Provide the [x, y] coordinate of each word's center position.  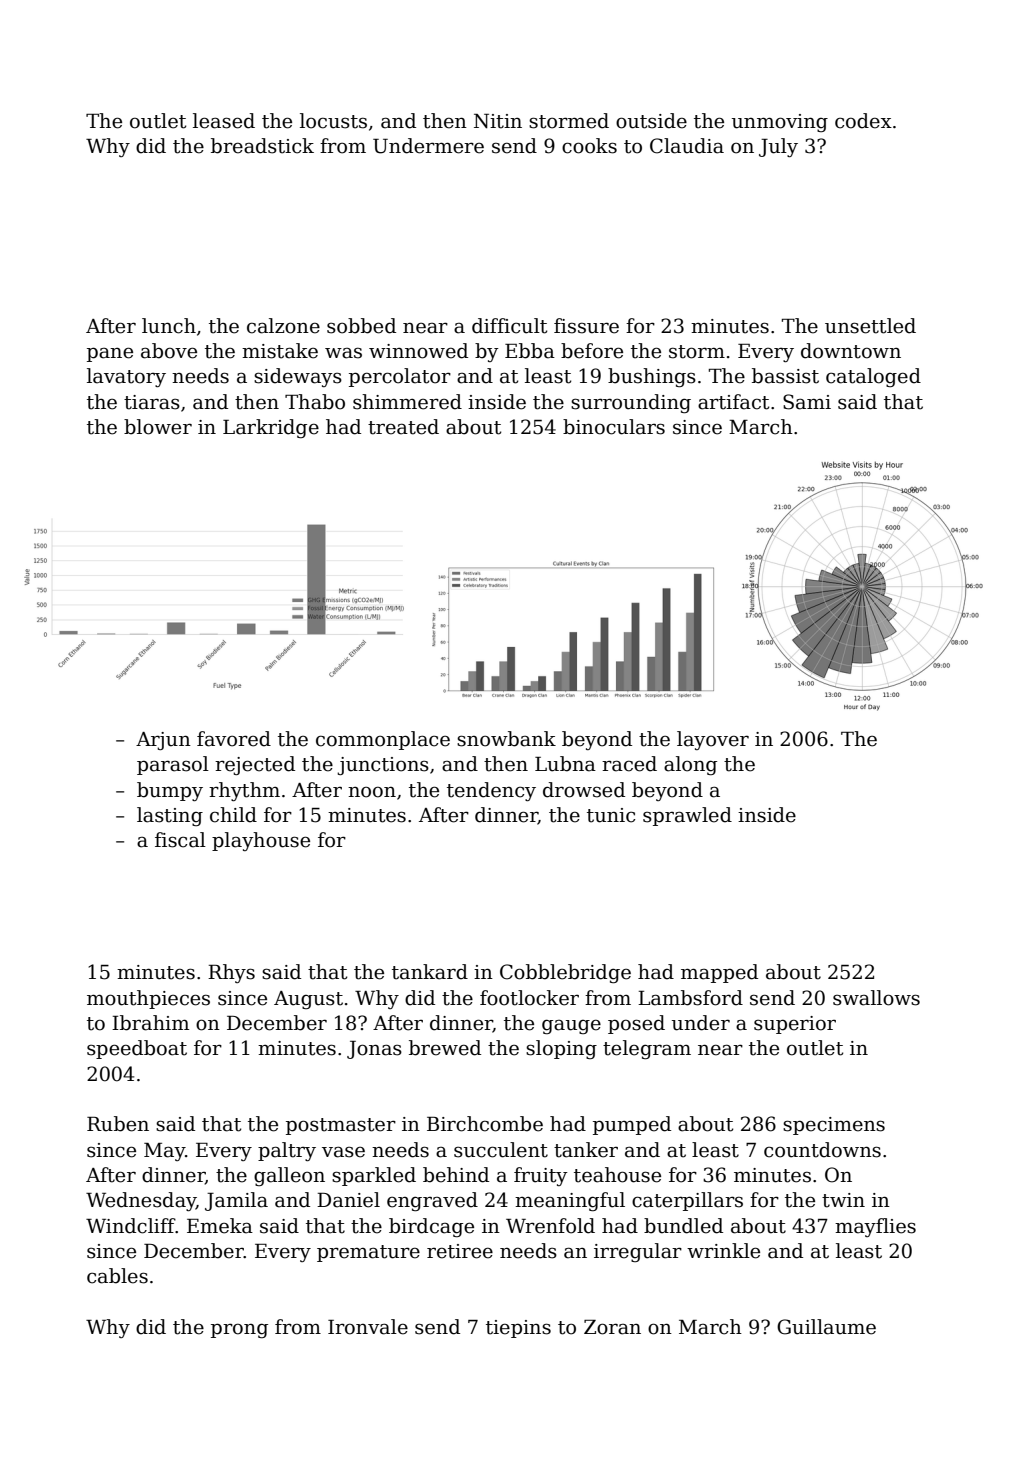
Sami [807, 402]
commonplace [383, 740]
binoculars [614, 427]
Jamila [236, 1201]
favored [234, 739]
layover [713, 740]
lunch [169, 326]
